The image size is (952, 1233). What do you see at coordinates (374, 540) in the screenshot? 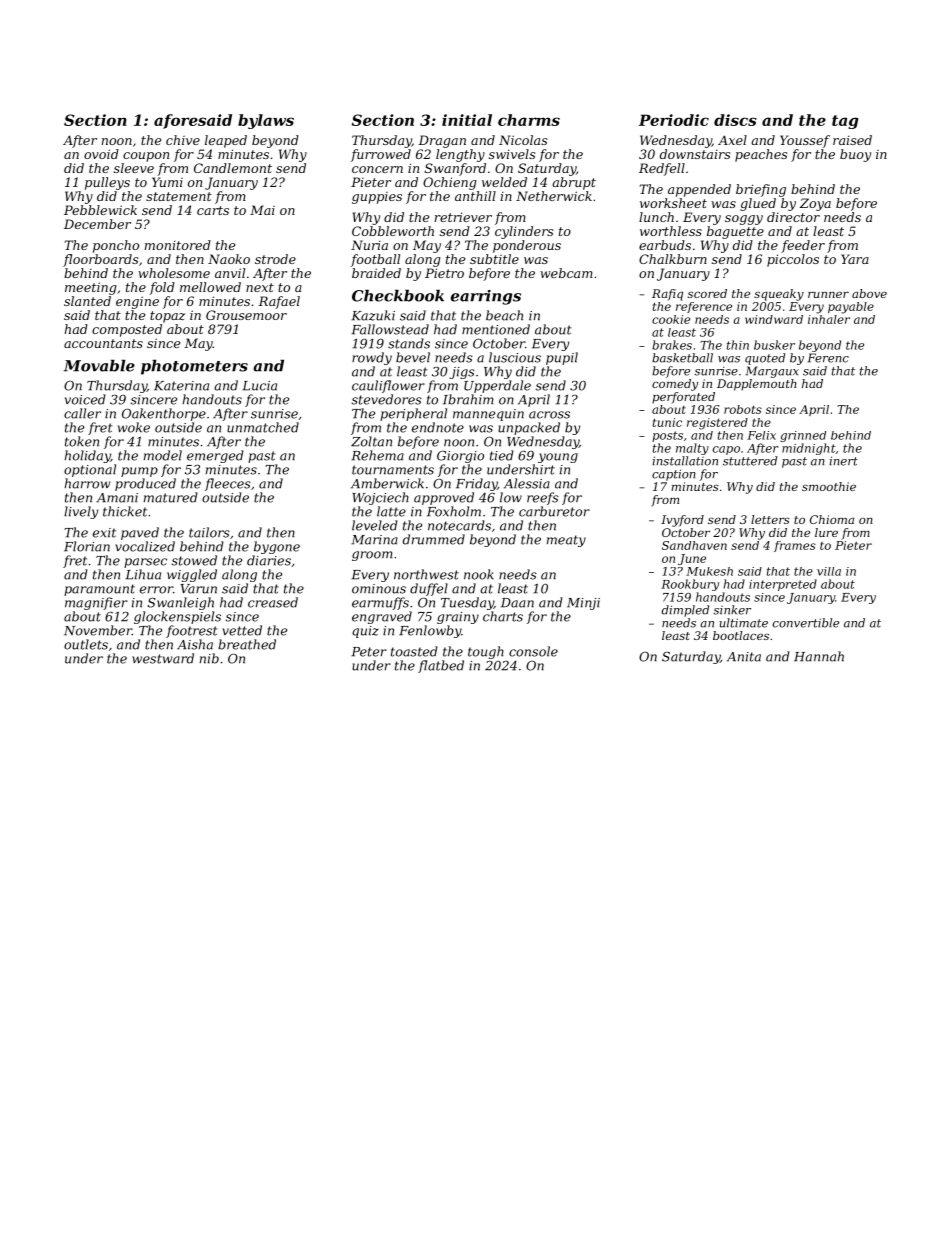
I see `Marina` at bounding box center [374, 540].
